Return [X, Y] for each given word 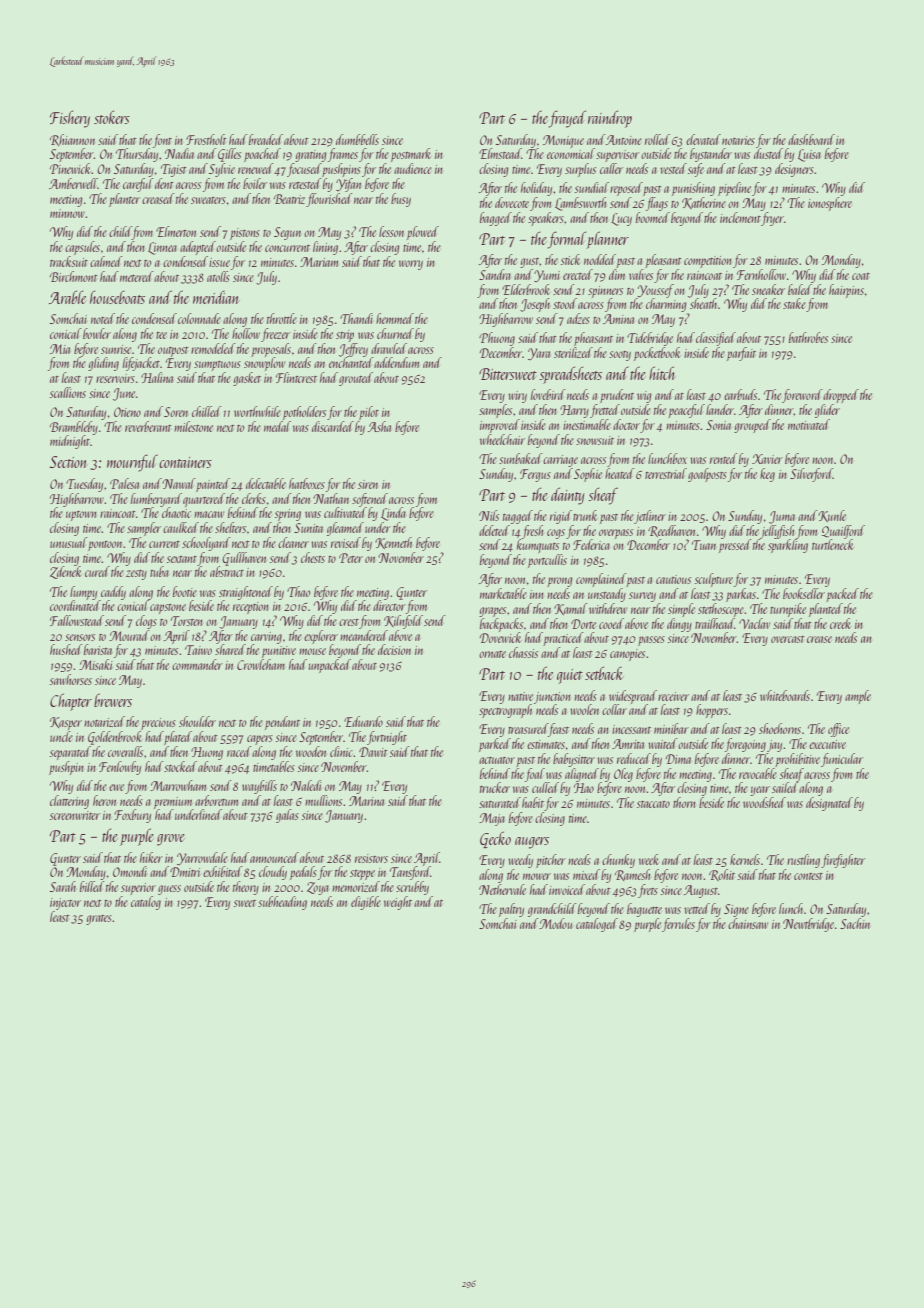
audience [413, 168]
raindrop [610, 119]
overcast [788, 639]
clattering [69, 802]
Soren [176, 412]
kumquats [538, 546]
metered [136, 276]
